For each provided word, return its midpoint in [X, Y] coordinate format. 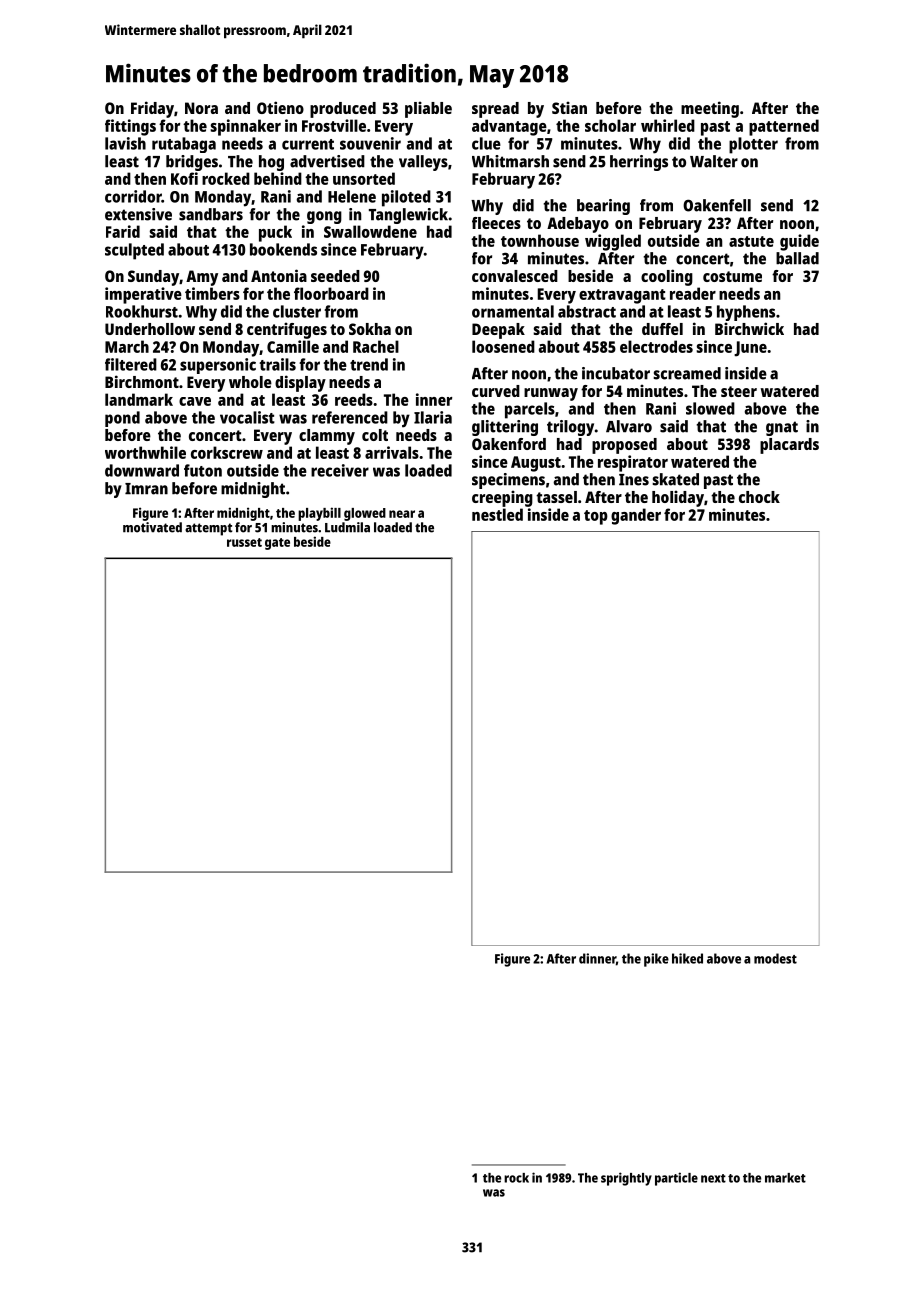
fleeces [496, 223]
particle [676, 1179]
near [402, 514]
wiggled [613, 242]
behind [278, 178]
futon [203, 470]
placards [789, 446]
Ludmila [347, 527]
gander [636, 516]
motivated [152, 527]
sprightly [626, 1179]
